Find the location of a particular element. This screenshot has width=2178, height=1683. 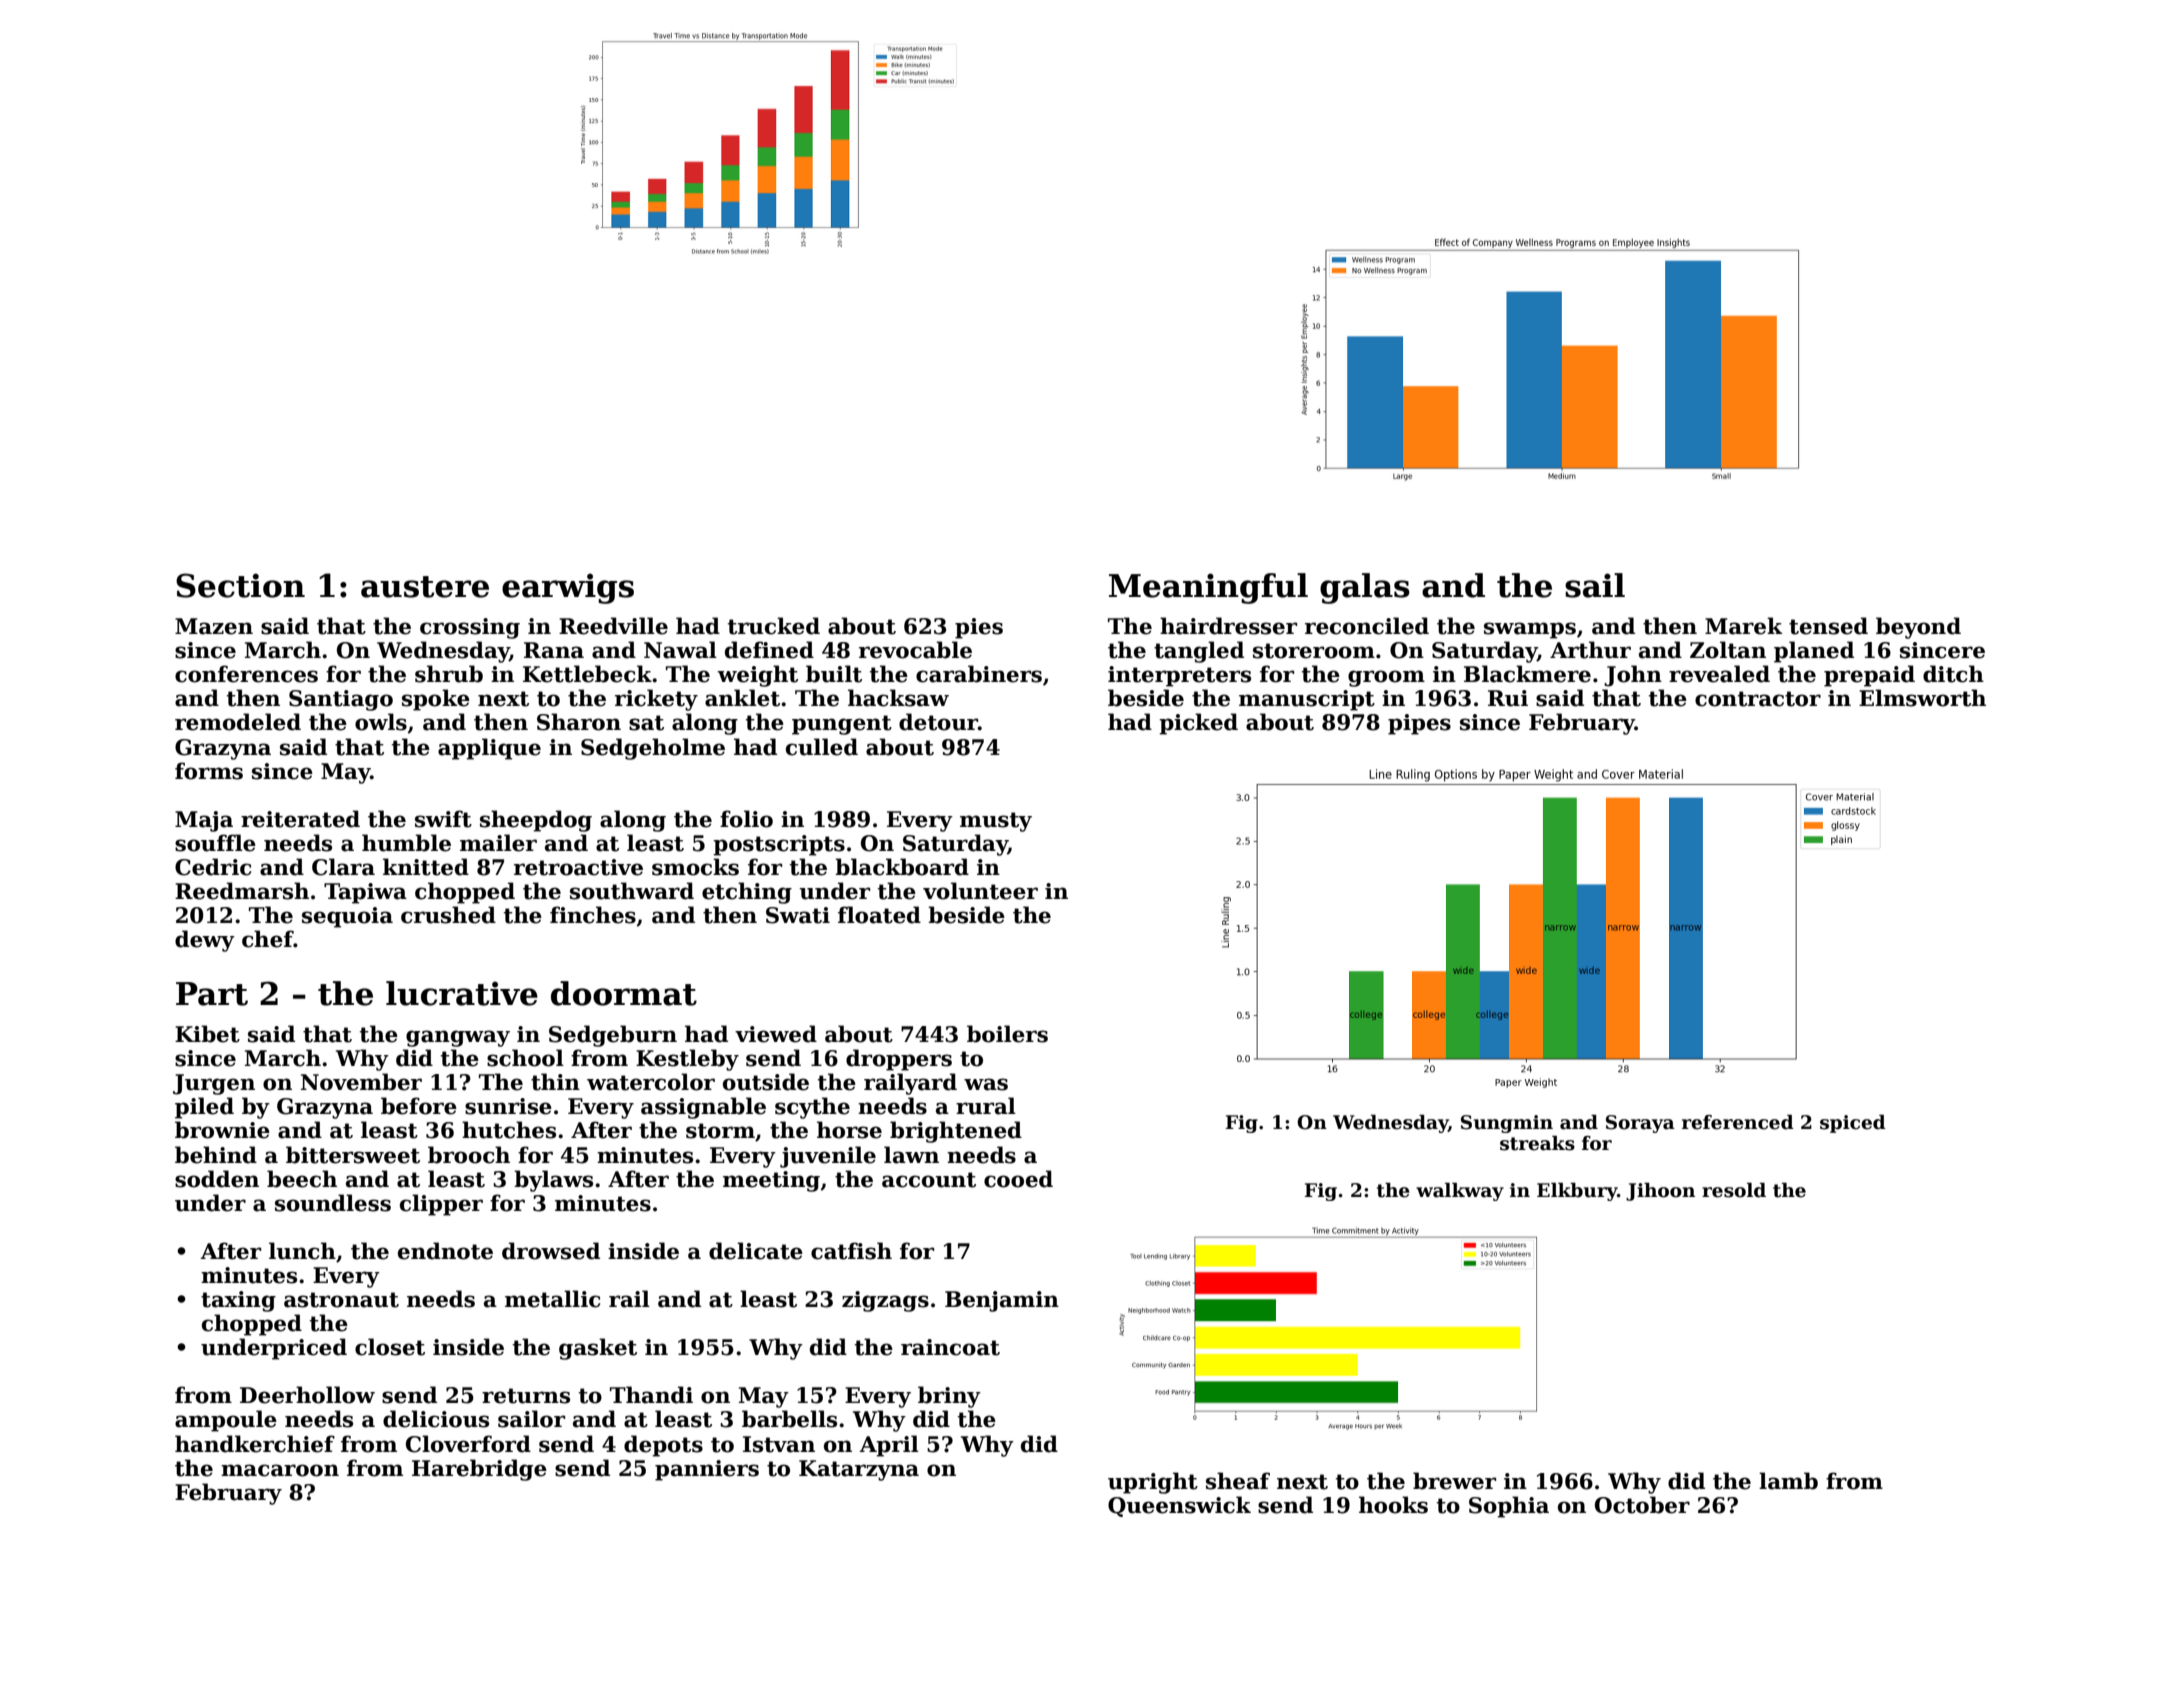

pipes is located at coordinates (1419, 724).
